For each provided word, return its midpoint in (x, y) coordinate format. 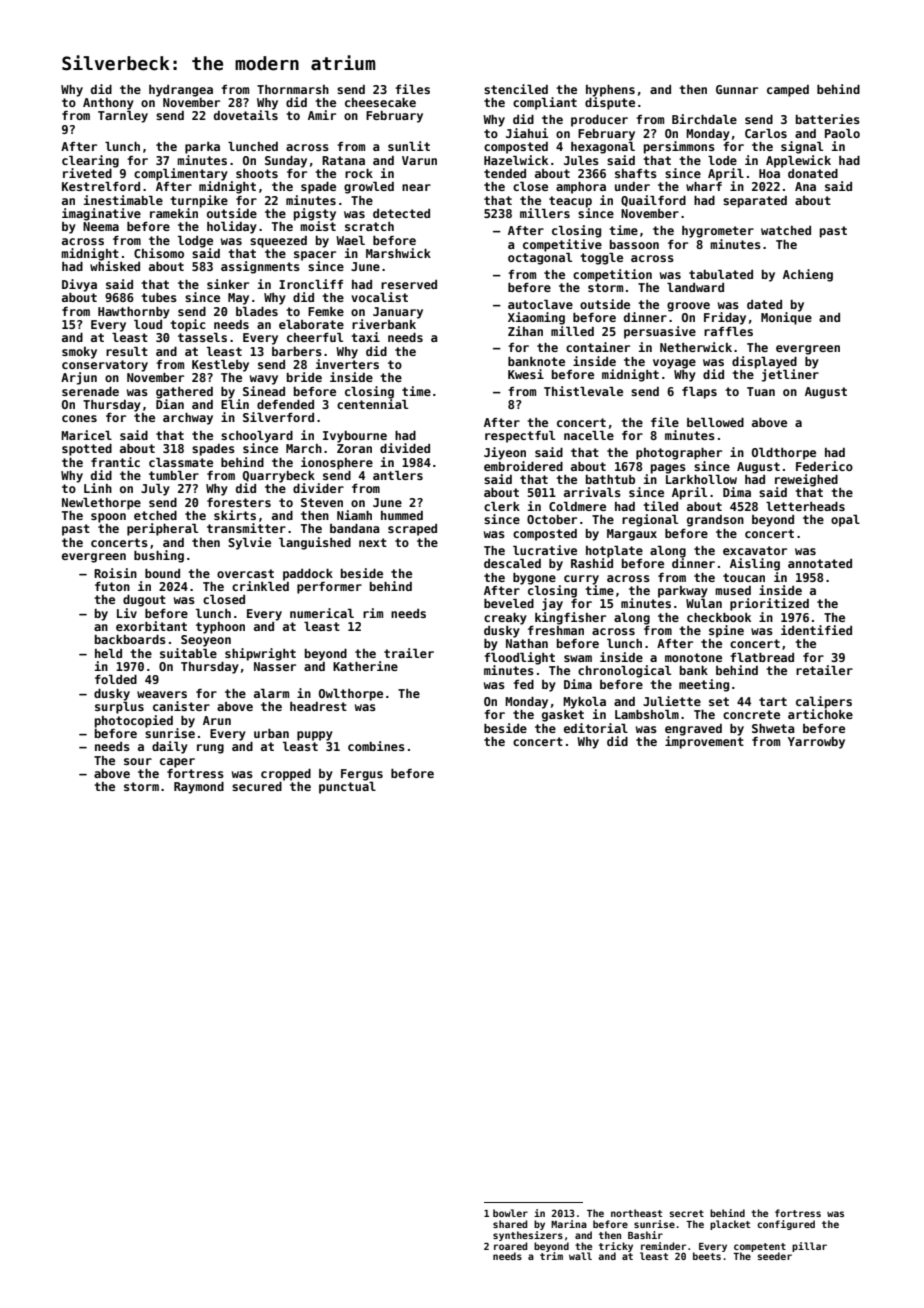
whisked (115, 266)
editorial (596, 728)
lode (722, 160)
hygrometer (718, 232)
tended (505, 173)
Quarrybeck (279, 477)
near (416, 187)
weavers (162, 694)
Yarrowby (816, 743)
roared (511, 1246)
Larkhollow (701, 479)
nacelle (589, 435)
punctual (347, 787)
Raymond (199, 788)
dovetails (246, 115)
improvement (704, 742)
